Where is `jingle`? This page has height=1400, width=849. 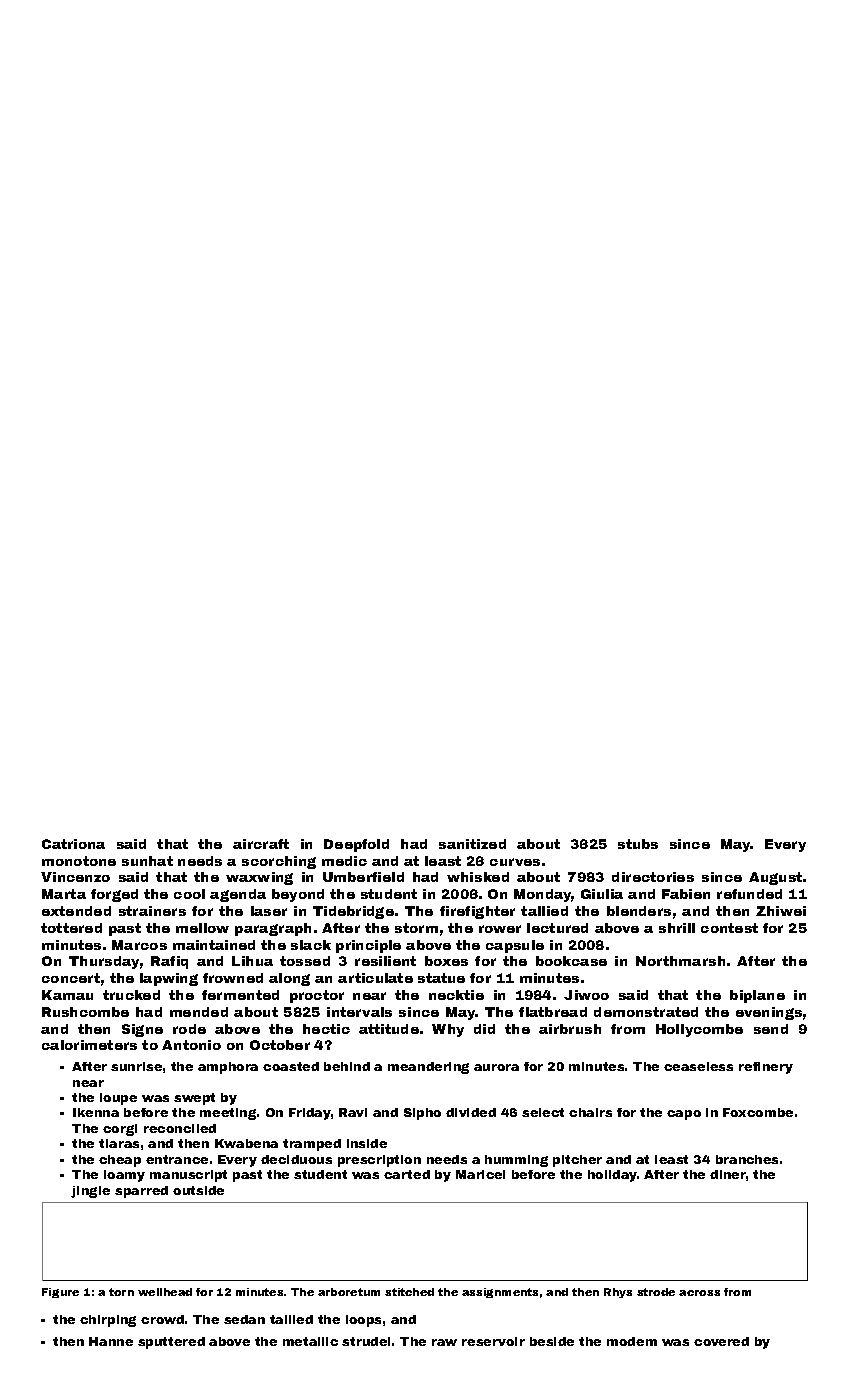
jingle is located at coordinates (90, 1192).
